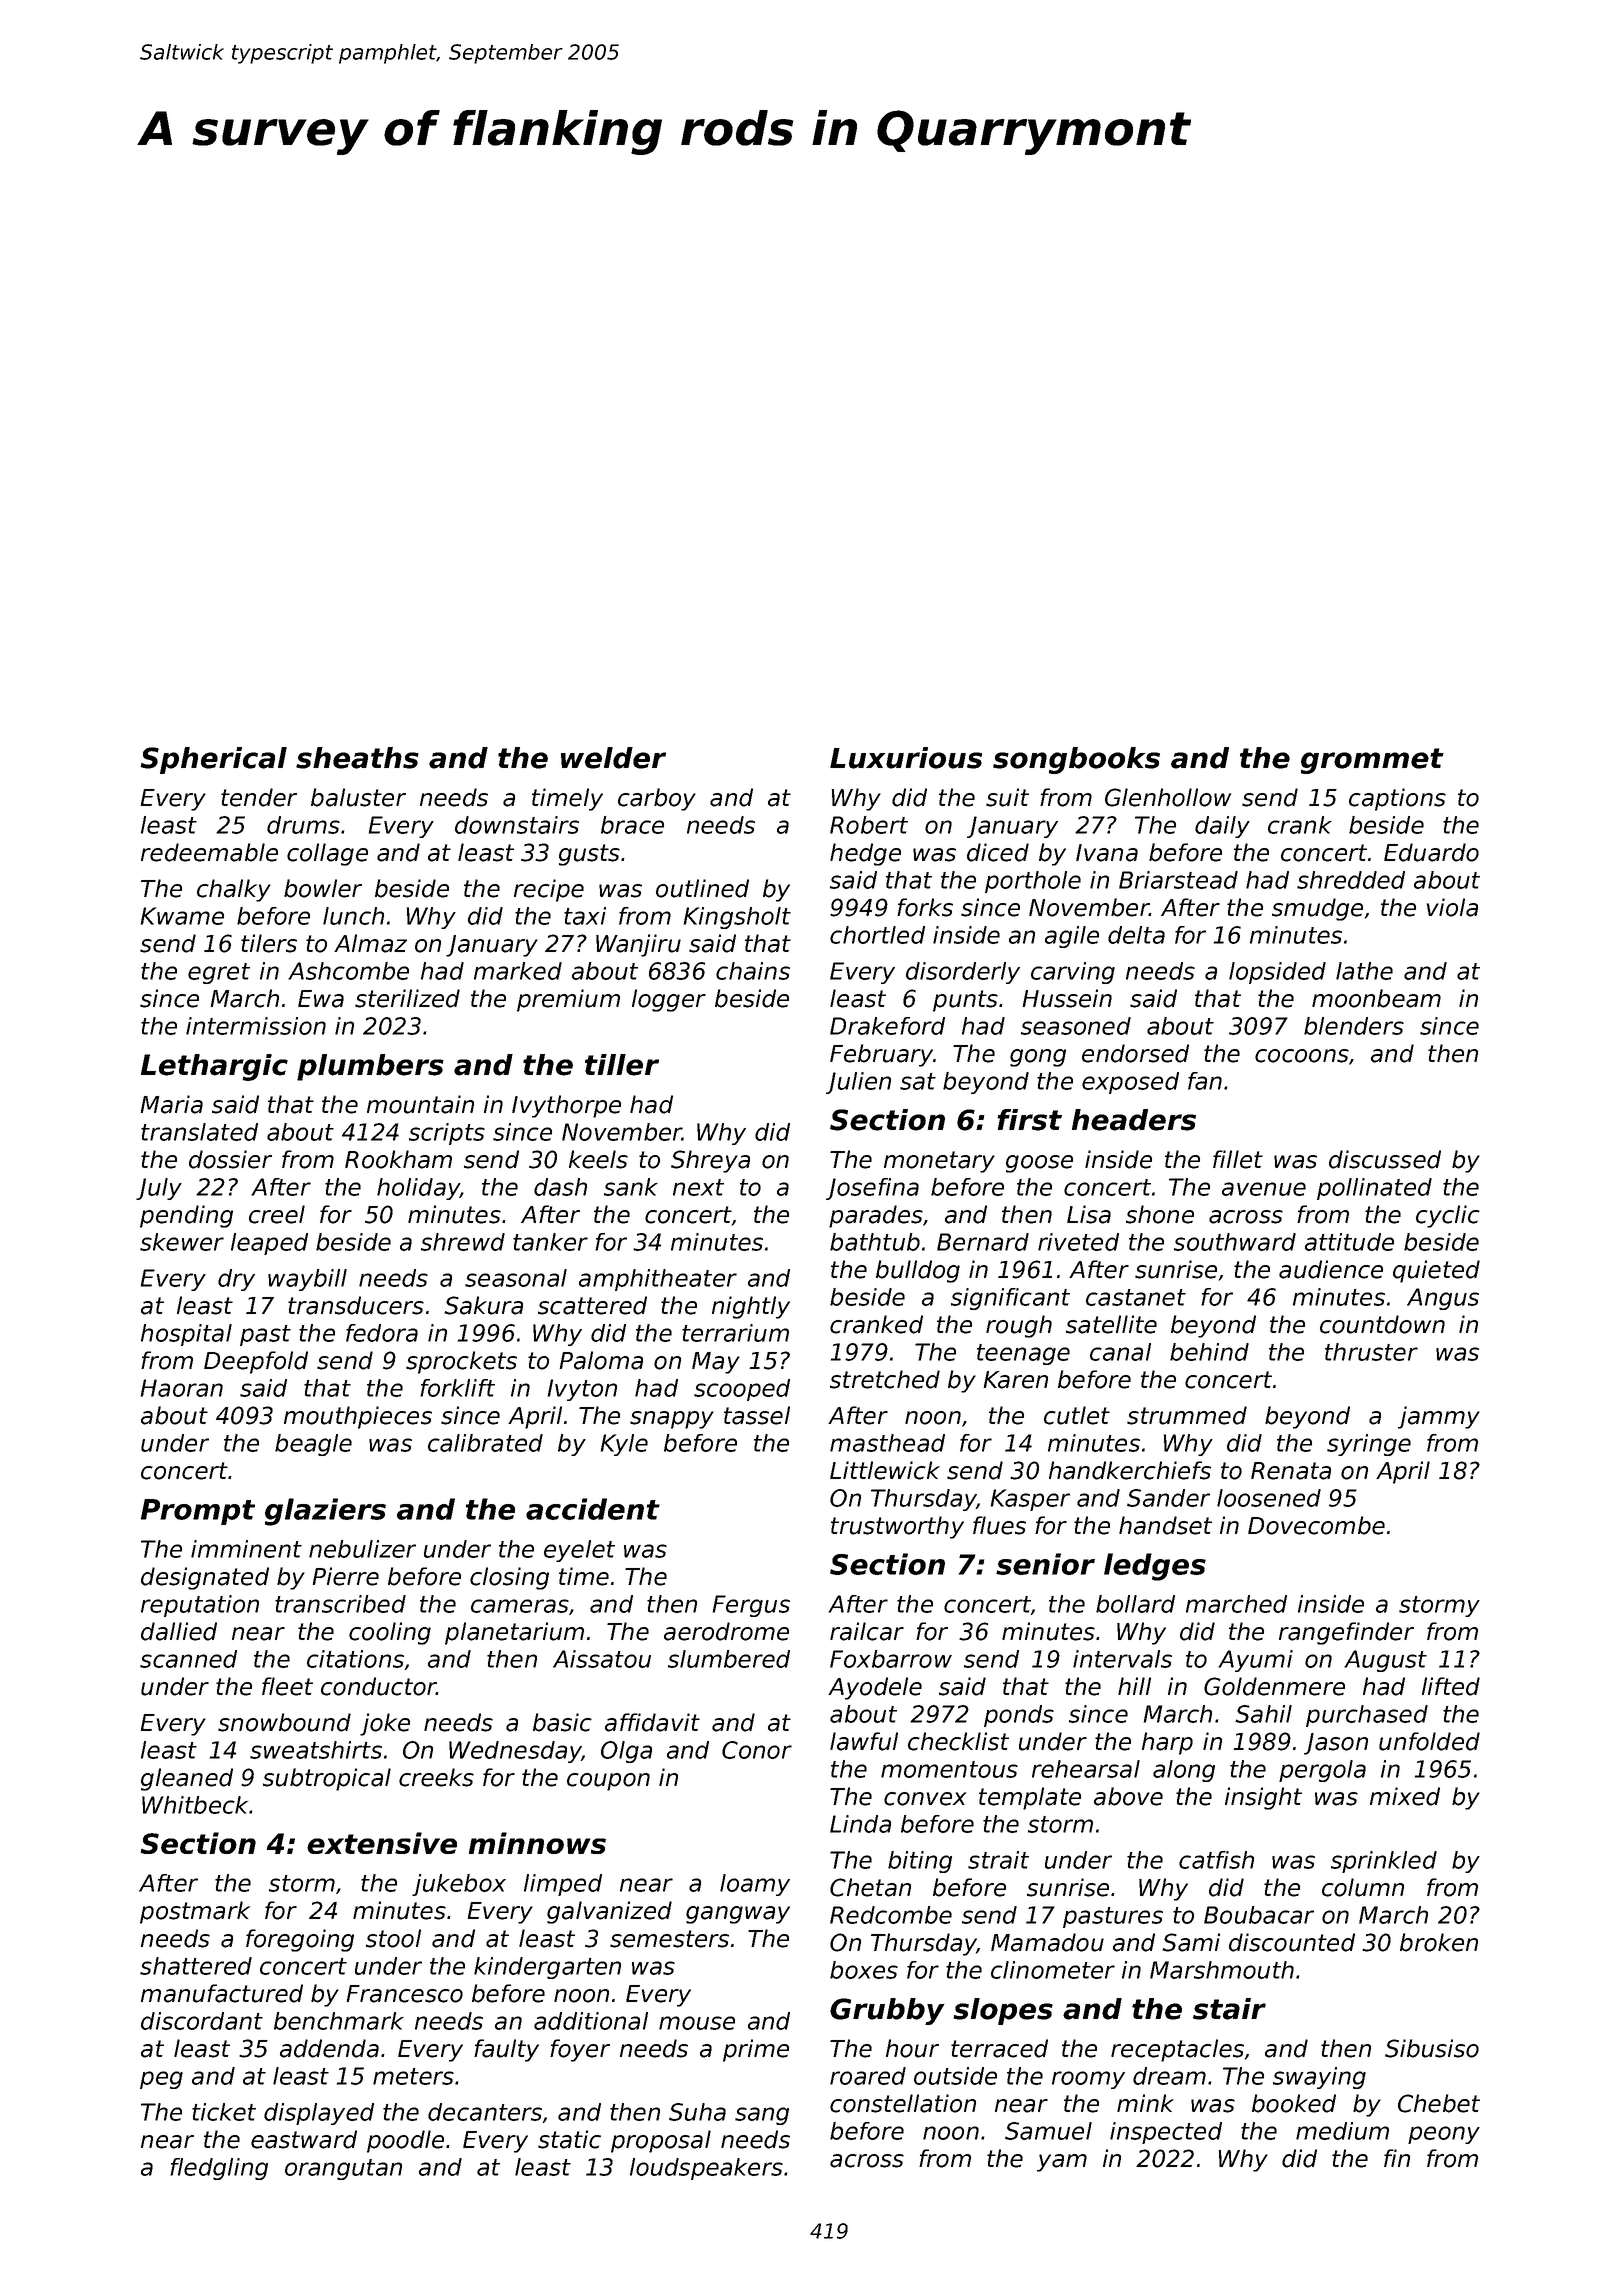  Describe the element at coordinates (1222, 1970) in the document. I see `Marshmouth` at that location.
